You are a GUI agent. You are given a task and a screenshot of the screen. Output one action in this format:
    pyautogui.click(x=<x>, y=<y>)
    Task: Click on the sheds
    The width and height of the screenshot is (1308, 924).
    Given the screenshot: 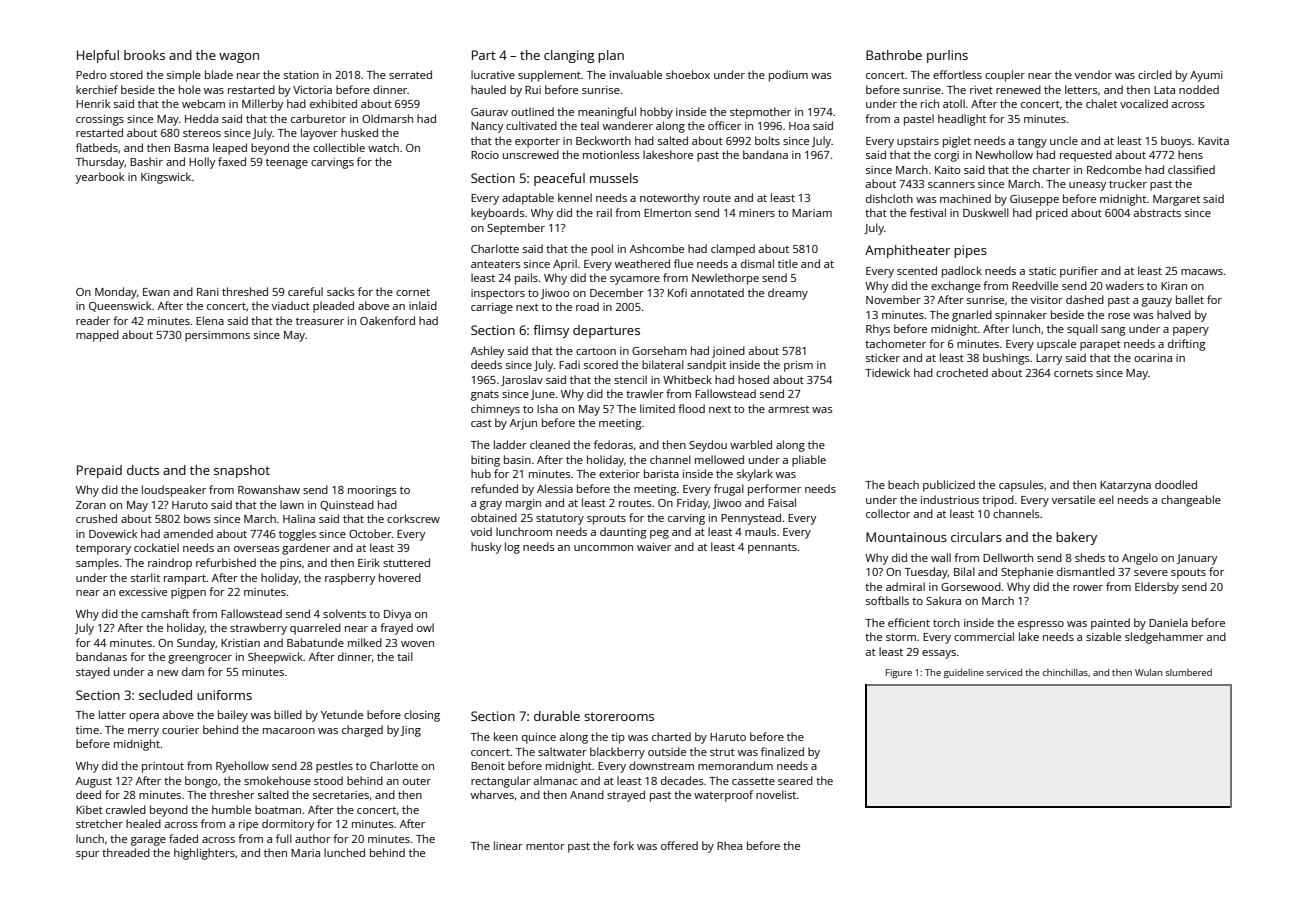 What is the action you would take?
    pyautogui.click(x=1090, y=557)
